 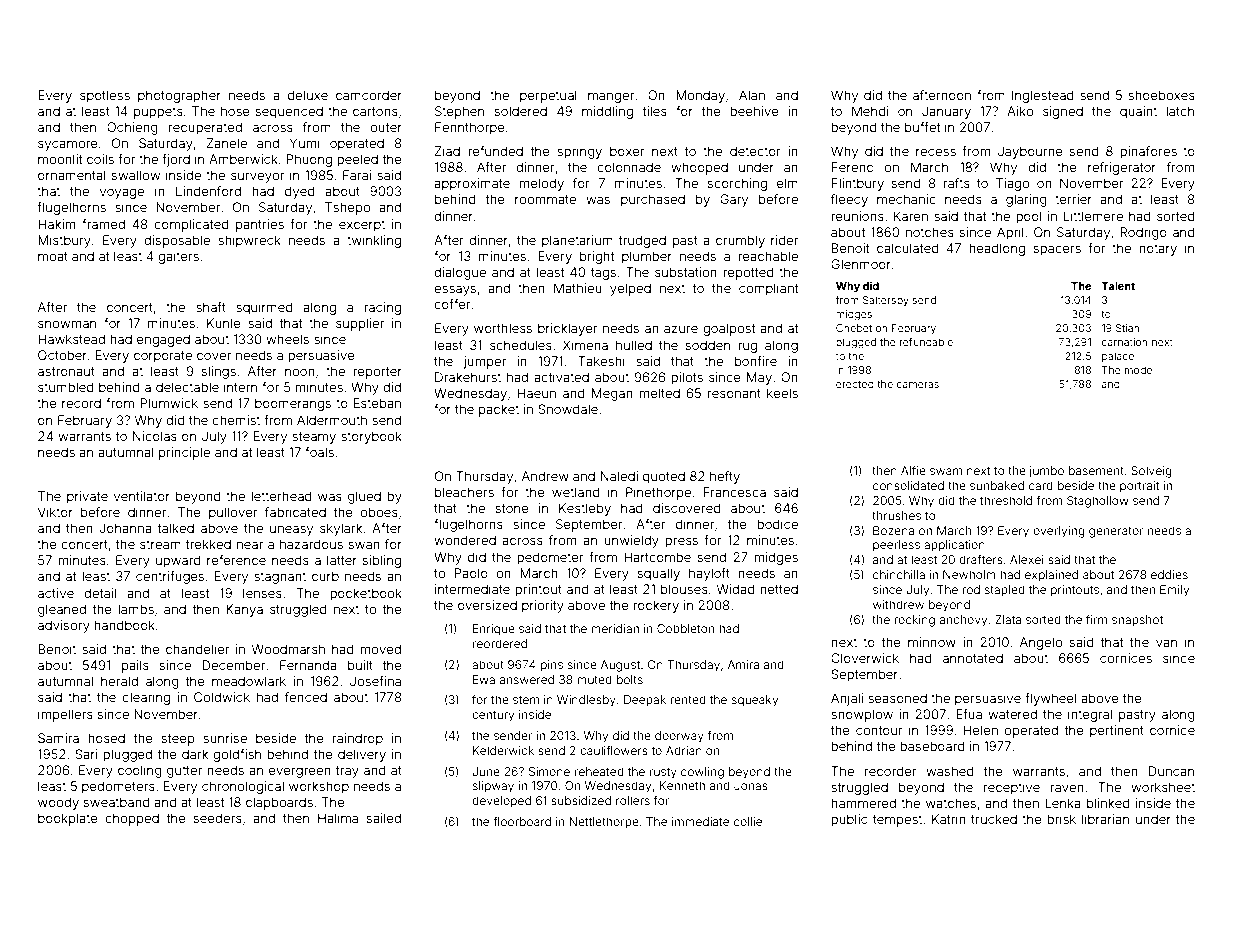 I want to click on flywheel, so click(x=1050, y=699).
